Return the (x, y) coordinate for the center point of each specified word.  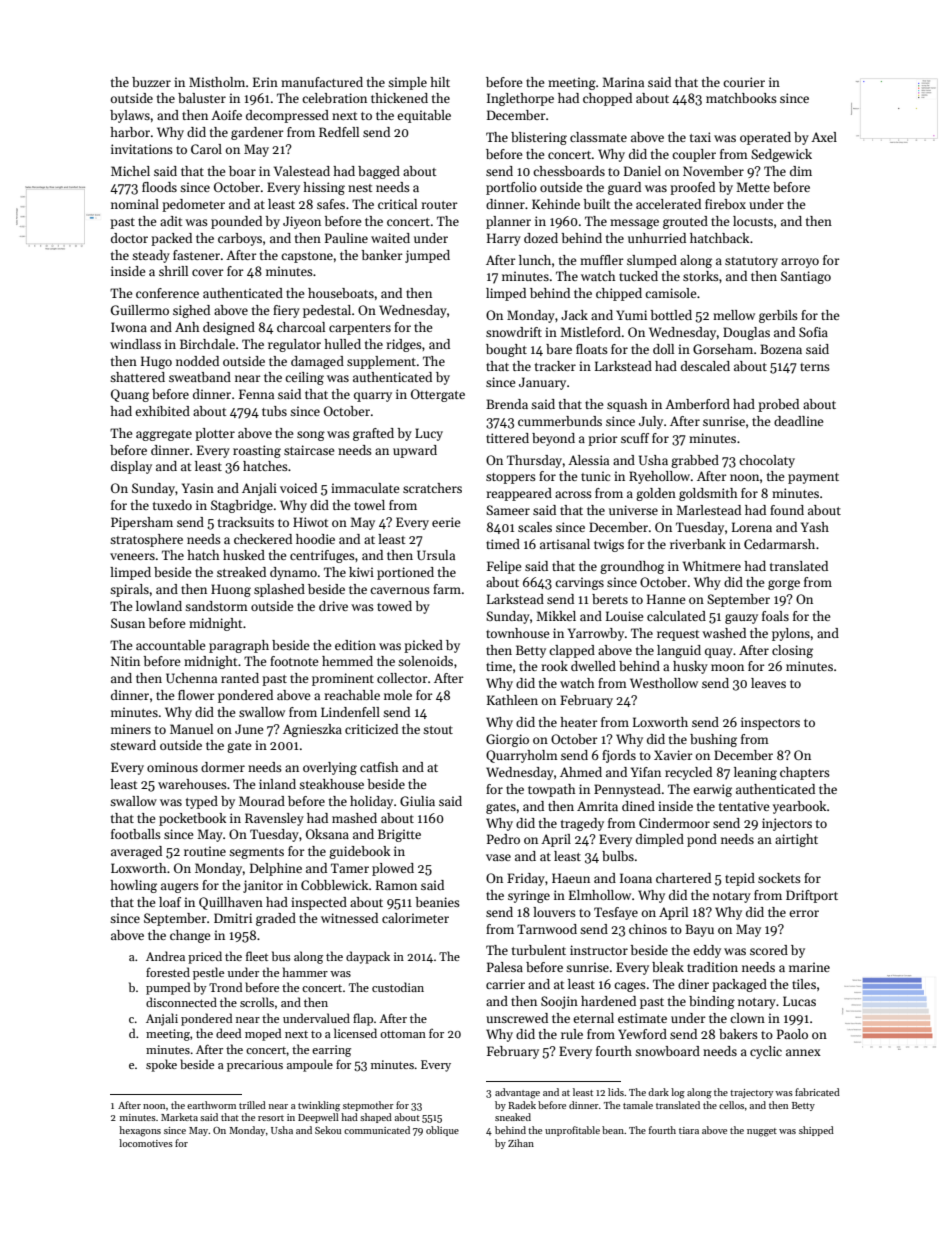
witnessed (349, 918)
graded (276, 919)
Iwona (129, 327)
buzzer (151, 82)
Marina (623, 82)
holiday (371, 802)
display (131, 467)
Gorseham (723, 349)
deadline (799, 421)
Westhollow (664, 683)
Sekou (328, 1130)
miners (131, 729)
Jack (574, 315)
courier (744, 82)
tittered (507, 438)
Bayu (699, 930)
